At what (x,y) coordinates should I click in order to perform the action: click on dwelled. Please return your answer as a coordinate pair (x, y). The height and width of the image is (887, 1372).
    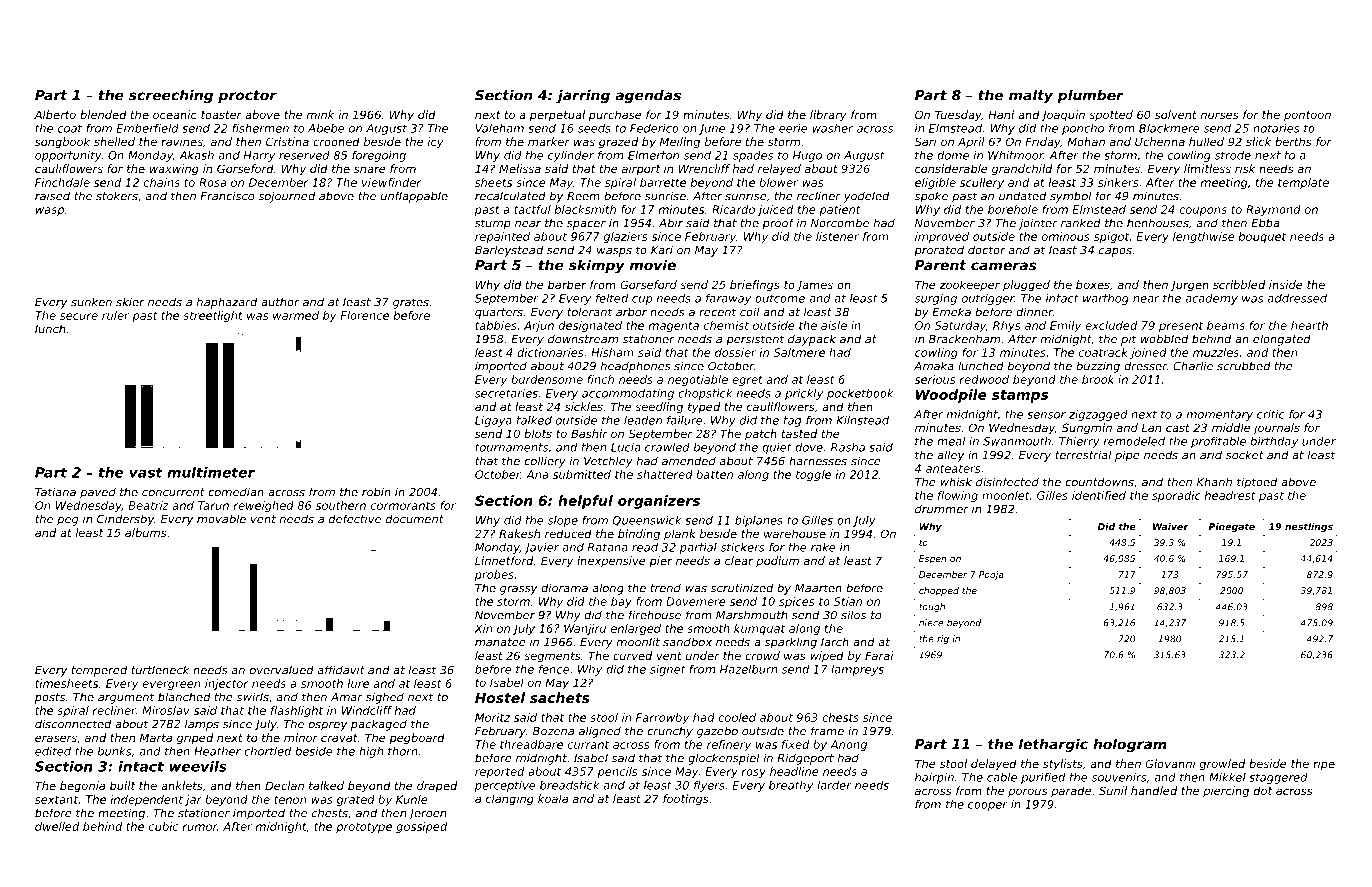
    Looking at the image, I should click on (57, 826).
